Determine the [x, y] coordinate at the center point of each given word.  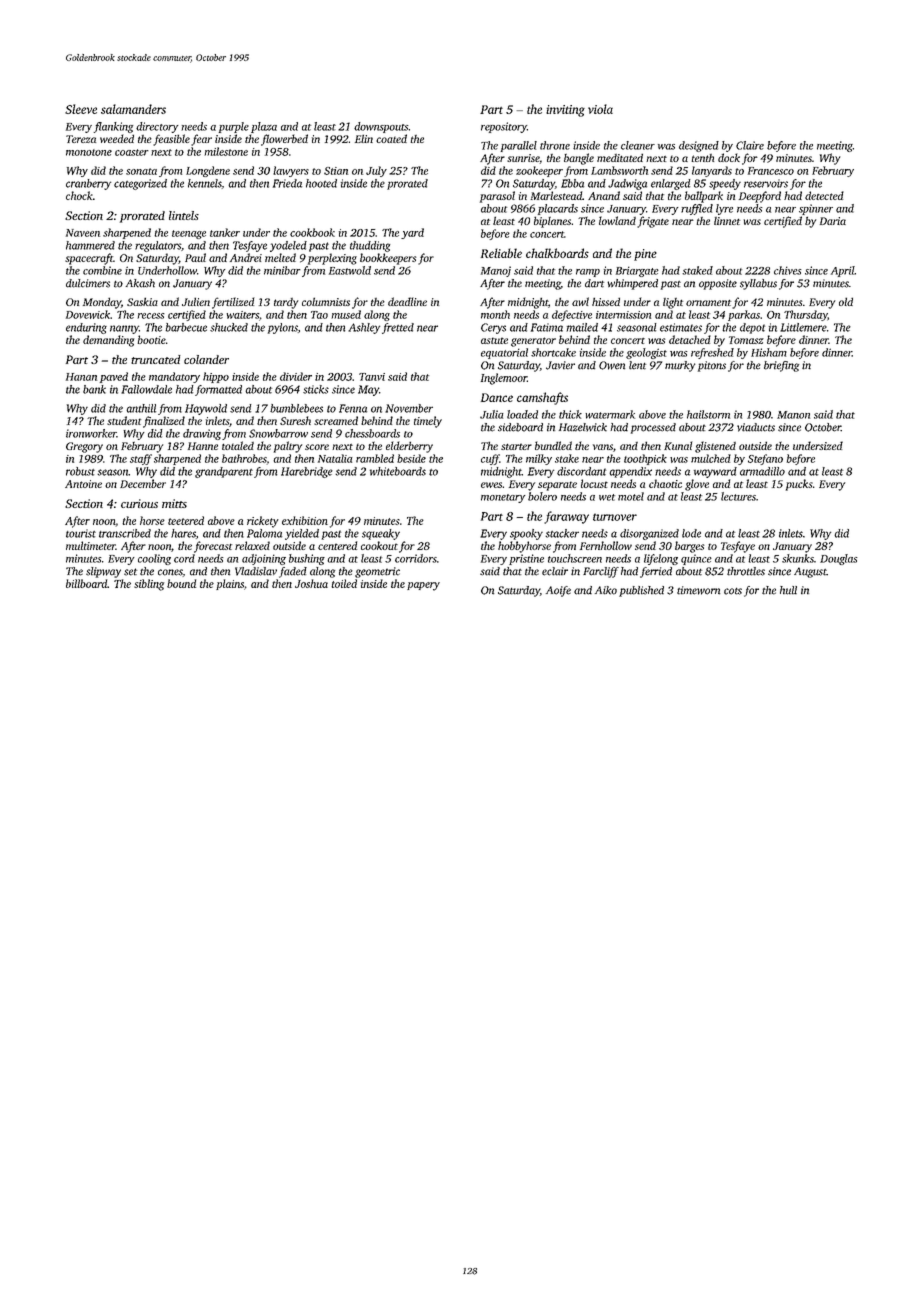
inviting [565, 111]
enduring [86, 328]
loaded [522, 414]
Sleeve [81, 109]
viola [600, 109]
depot [752, 328]
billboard [86, 583]
